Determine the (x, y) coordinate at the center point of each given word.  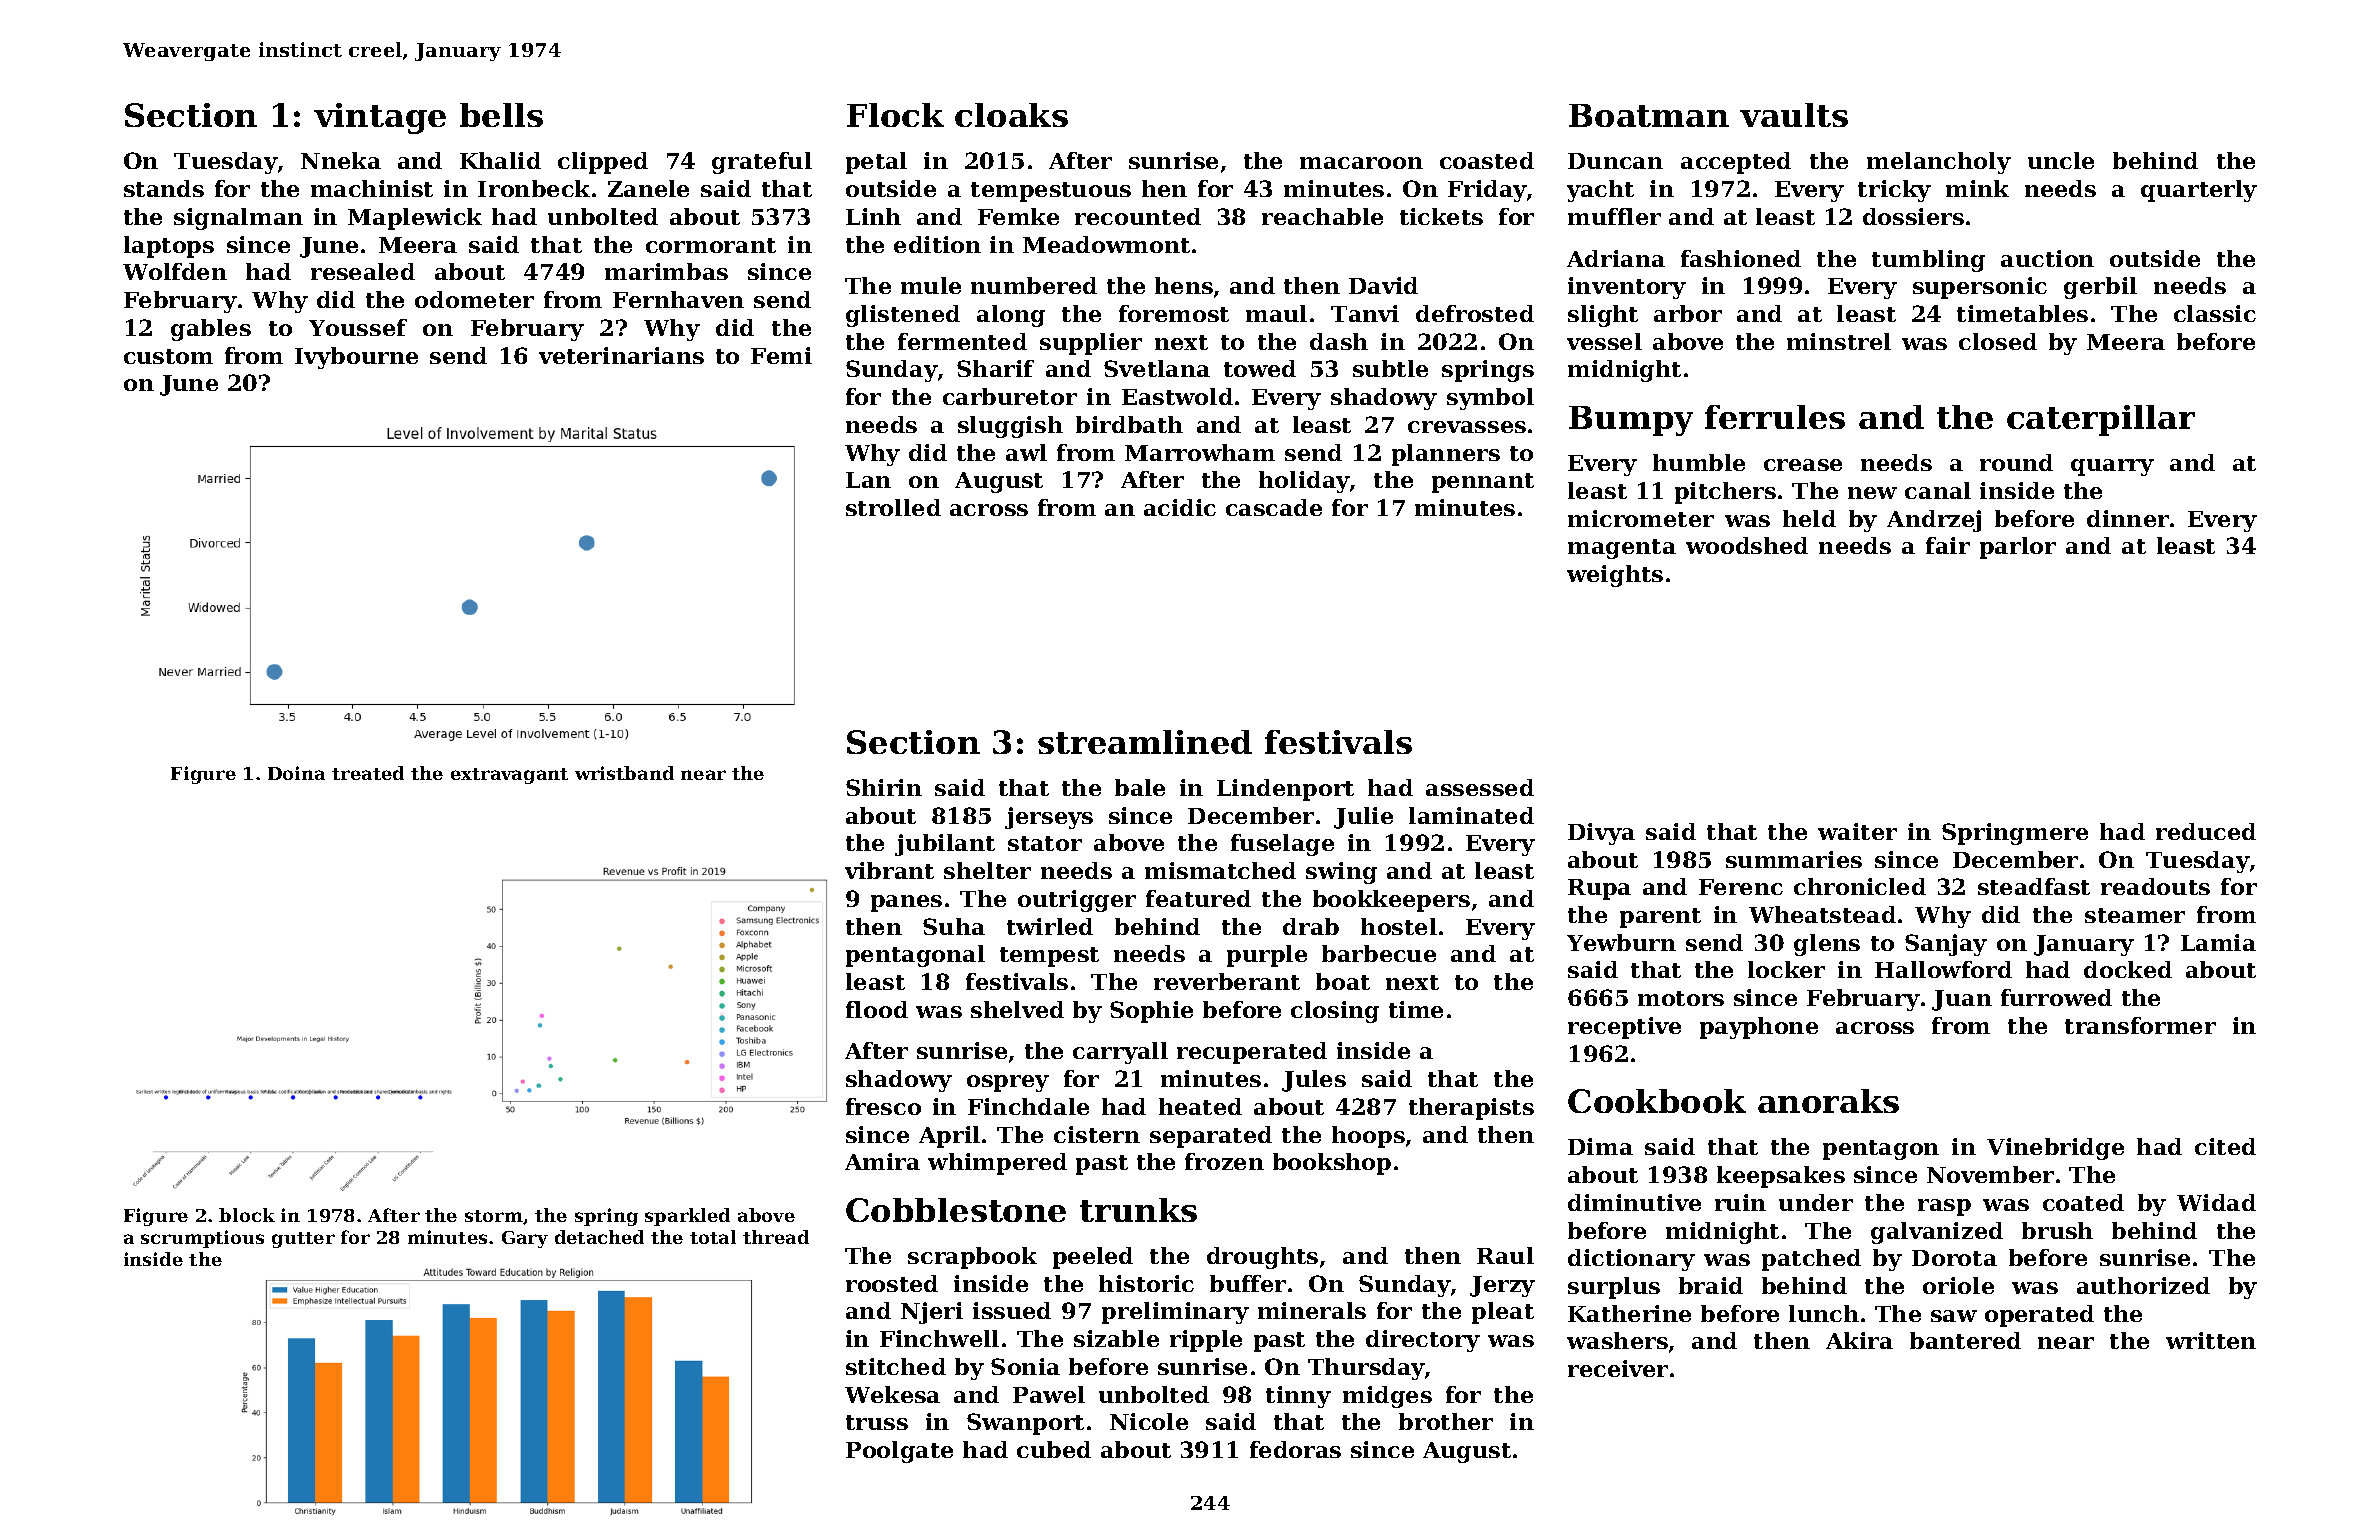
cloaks (1011, 115)
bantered (1965, 1340)
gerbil (2100, 288)
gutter (303, 1240)
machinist (372, 188)
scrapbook (972, 1258)
